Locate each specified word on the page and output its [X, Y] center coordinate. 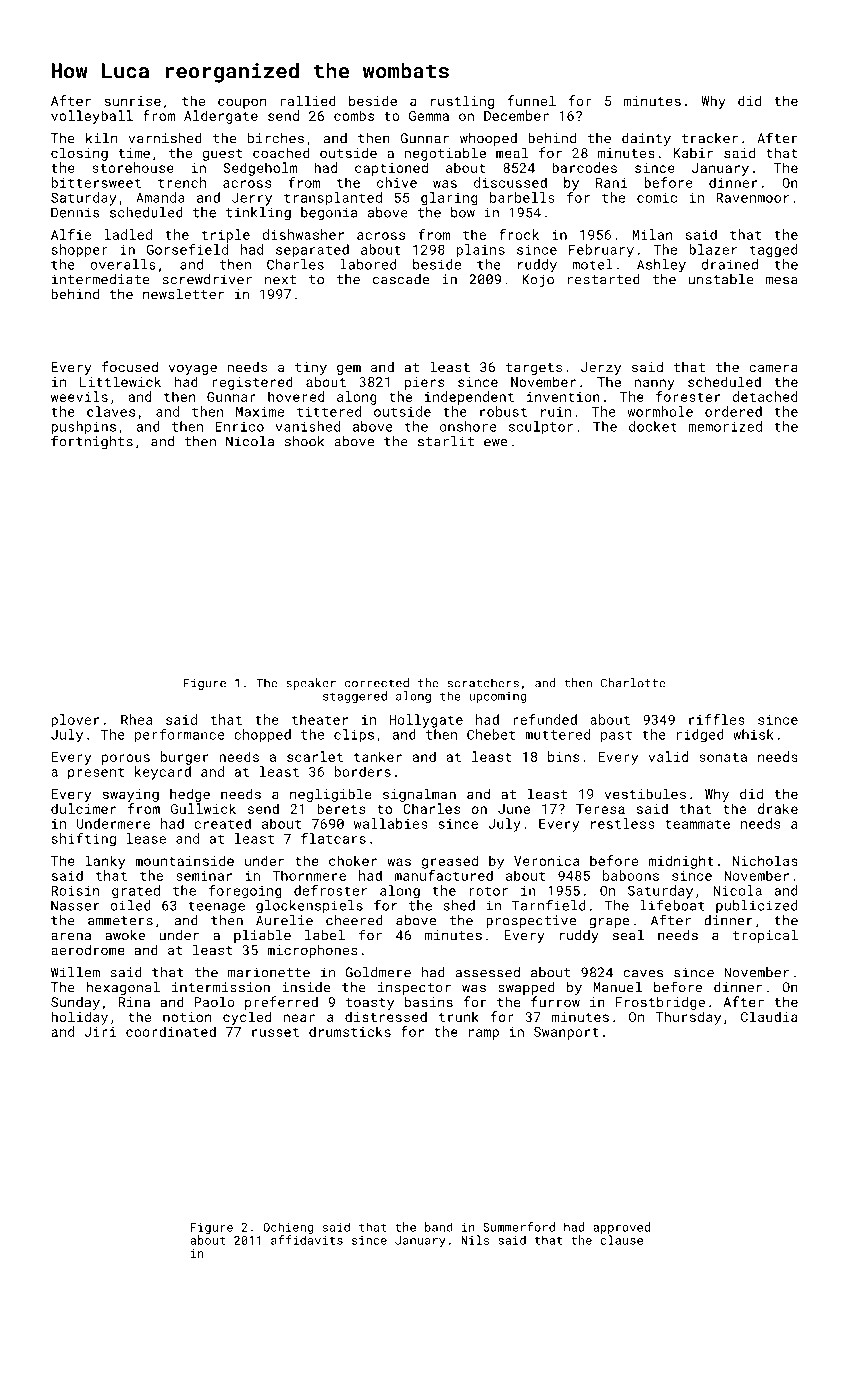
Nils [475, 1240]
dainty [646, 139]
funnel [531, 100]
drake [778, 808]
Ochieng [288, 1228]
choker [353, 860]
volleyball [92, 117]
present [96, 773]
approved [621, 1228]
